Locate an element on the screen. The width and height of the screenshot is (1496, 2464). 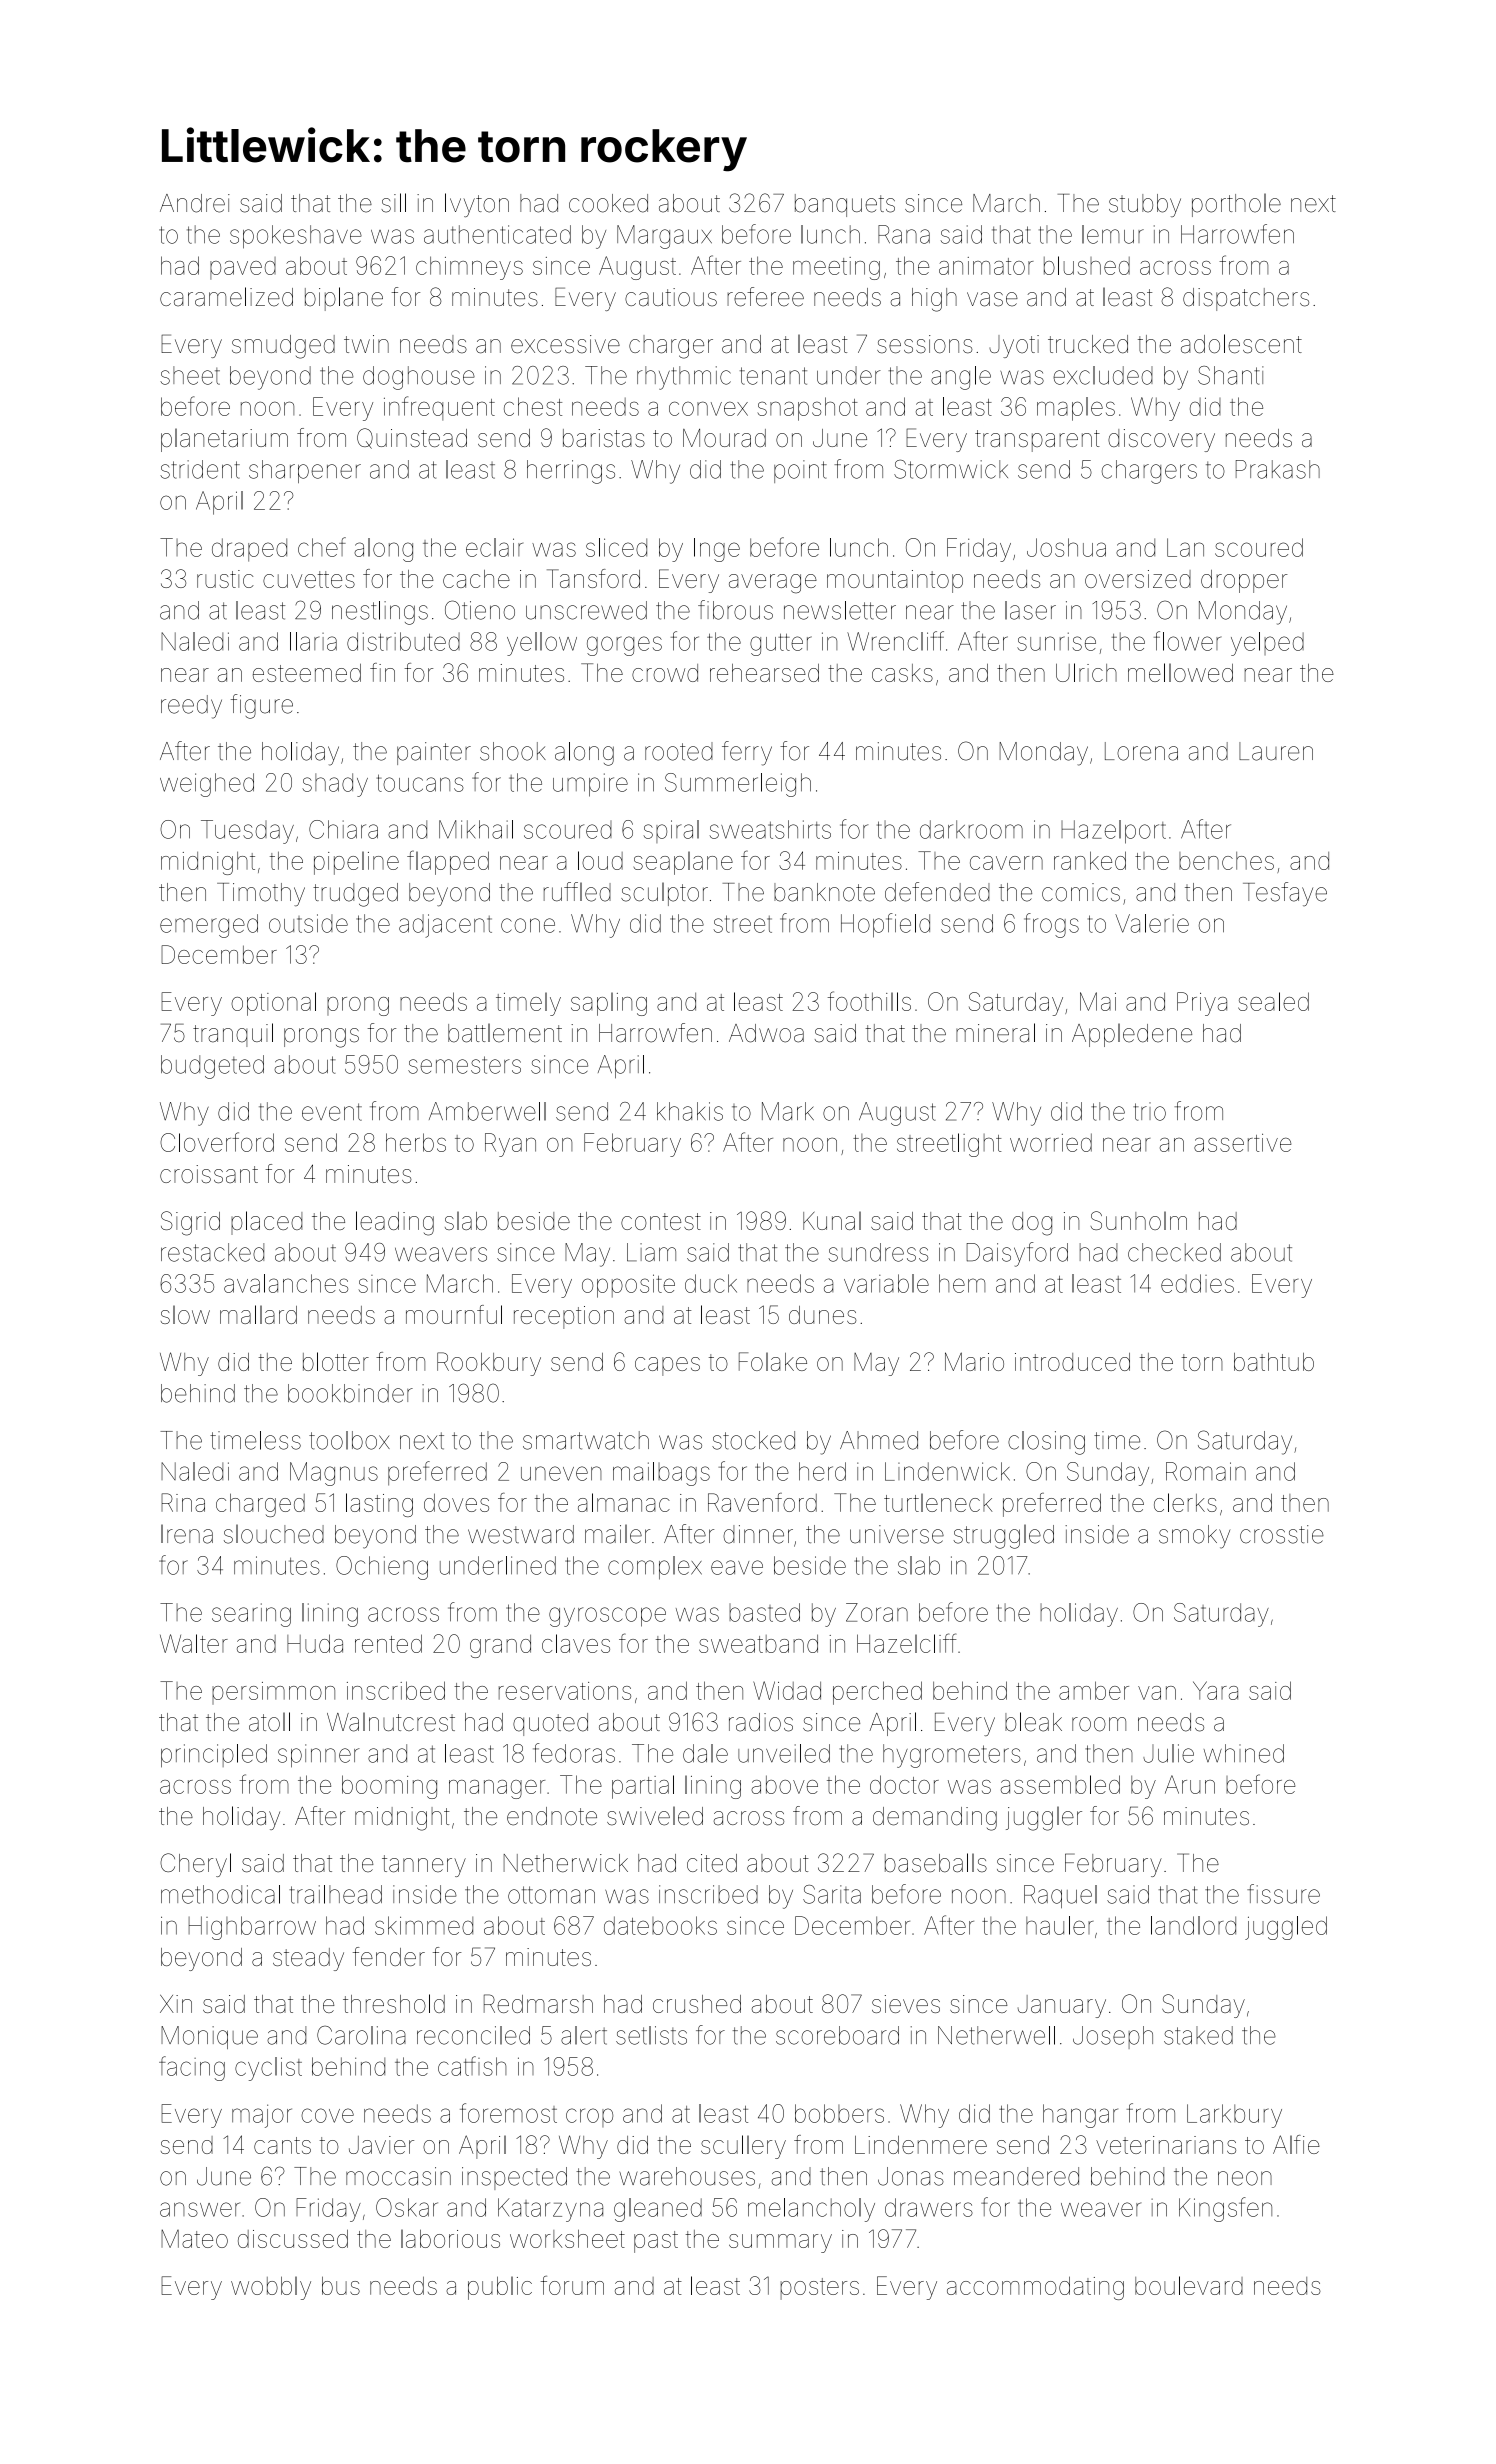
Ivyton is located at coordinates (477, 205).
